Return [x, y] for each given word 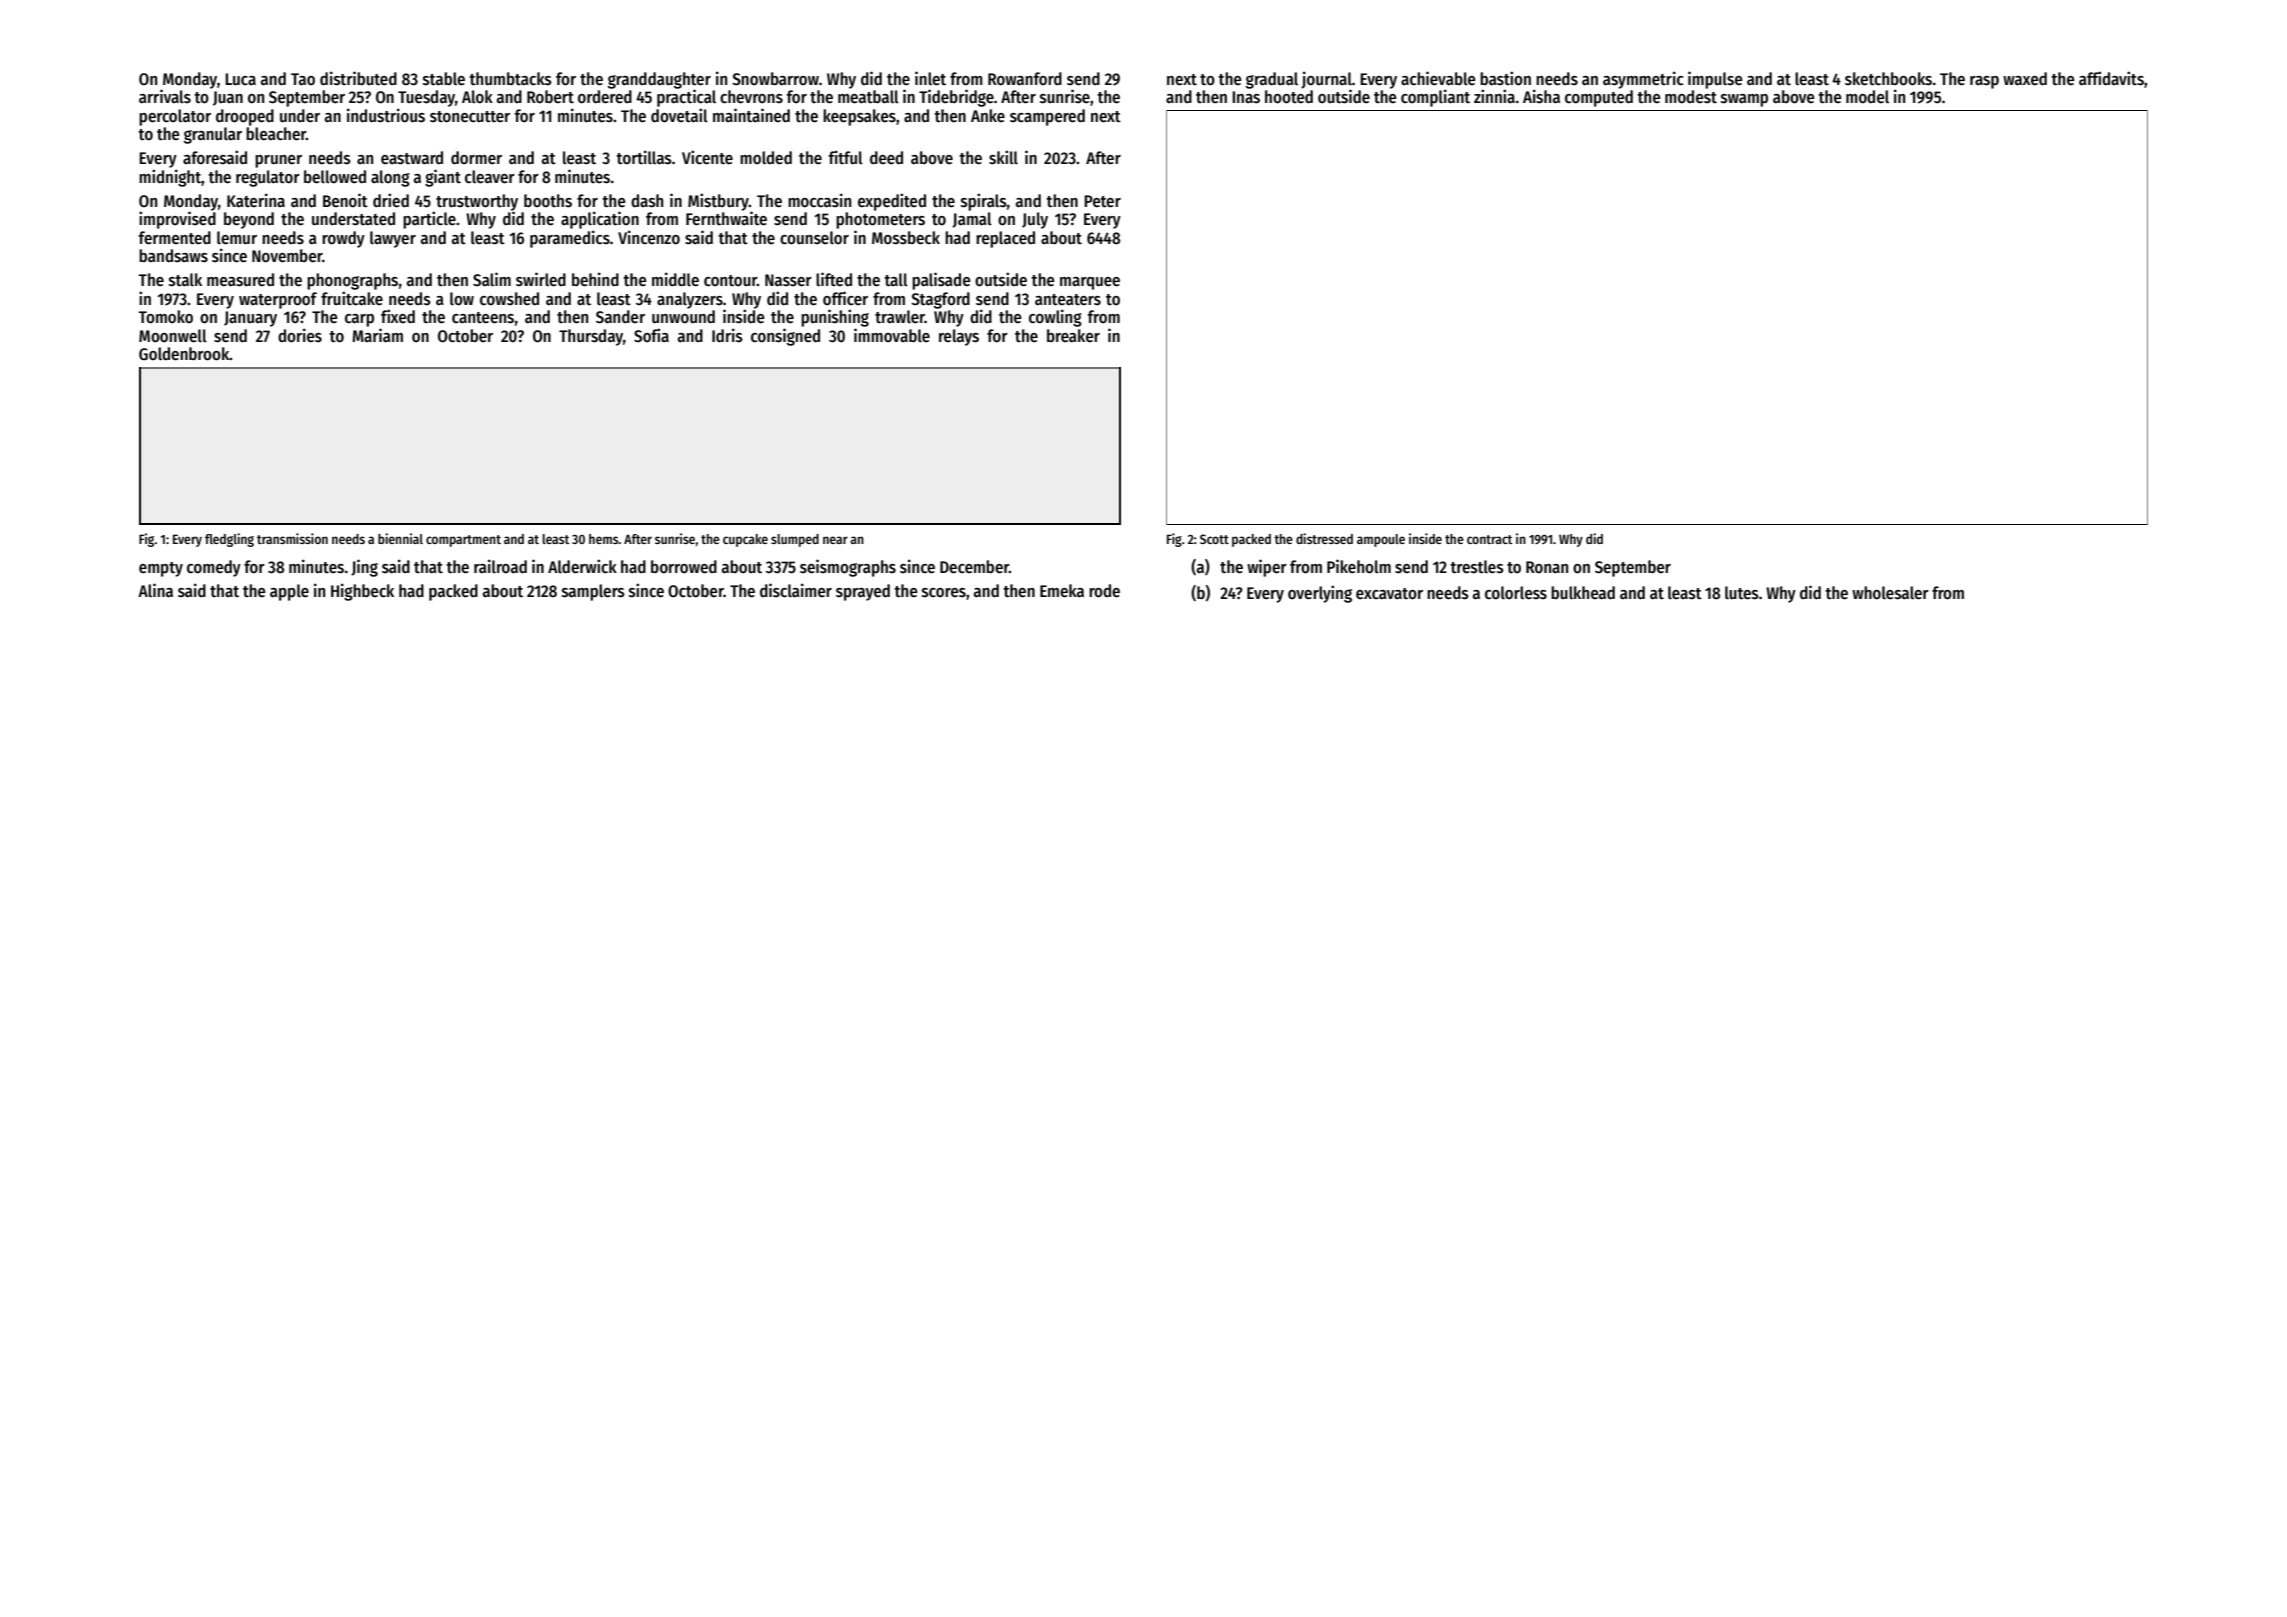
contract [1489, 539]
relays [959, 337]
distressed [1324, 538]
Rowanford [1025, 79]
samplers [593, 592]
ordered [605, 97]
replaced [1005, 239]
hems [604, 539]
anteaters [1068, 300]
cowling [1055, 318]
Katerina [256, 200]
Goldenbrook [184, 354]
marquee [1090, 283]
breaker [1073, 336]
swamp [1744, 100]
